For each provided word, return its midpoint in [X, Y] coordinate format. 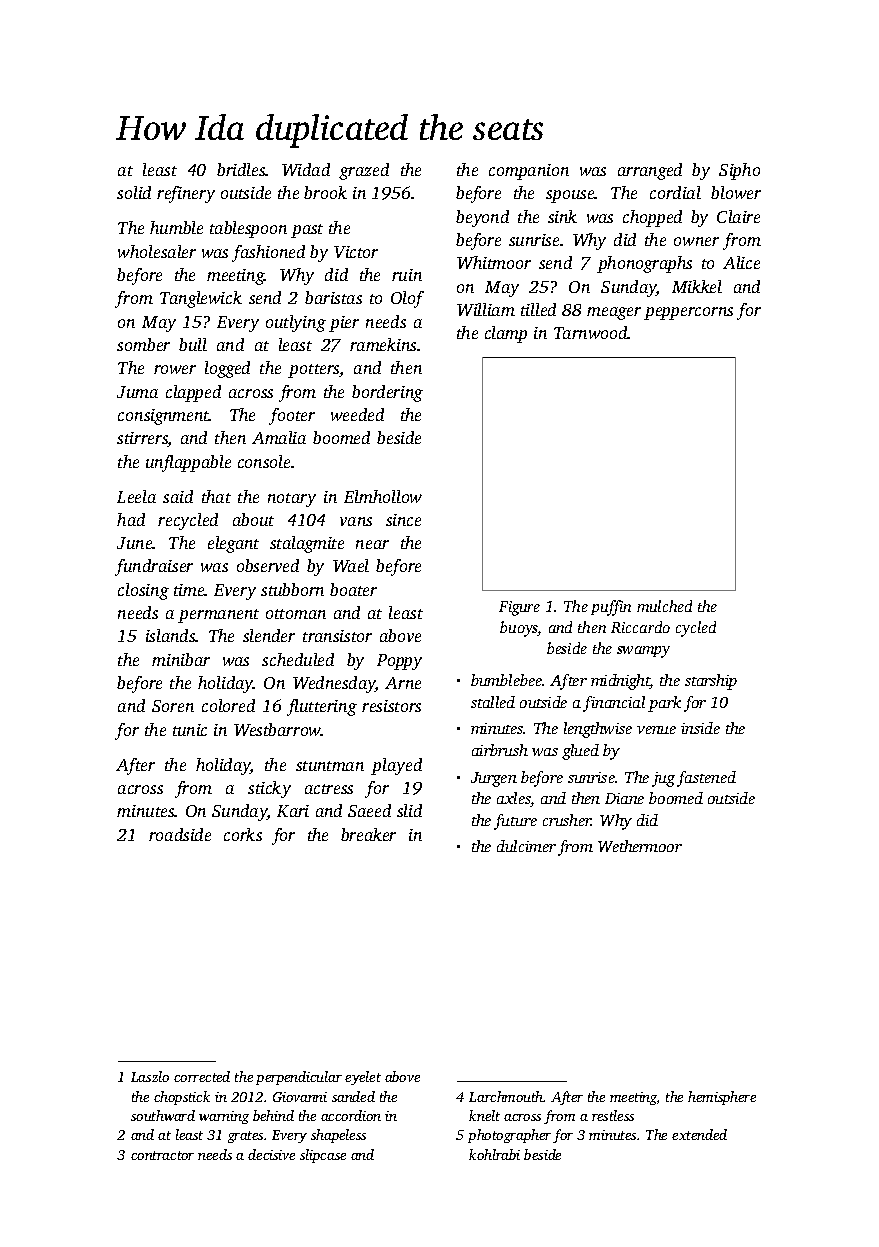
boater [353, 589]
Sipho [739, 171]
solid [134, 192]
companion [529, 172]
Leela [136, 496]
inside [700, 728]
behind [273, 1115]
